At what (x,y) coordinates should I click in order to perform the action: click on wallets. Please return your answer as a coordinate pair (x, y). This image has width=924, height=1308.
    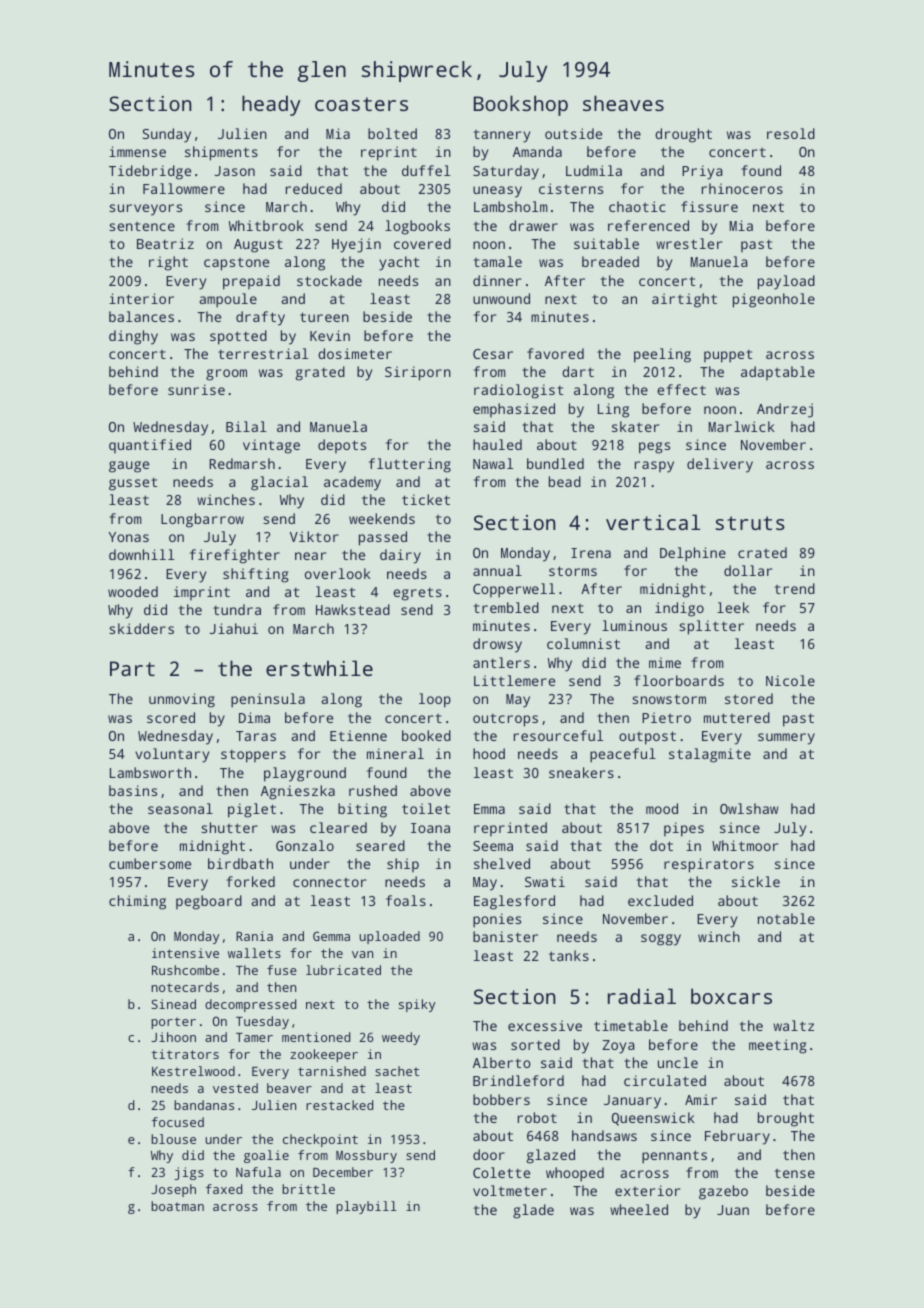
    Looking at the image, I should click on (254, 953).
